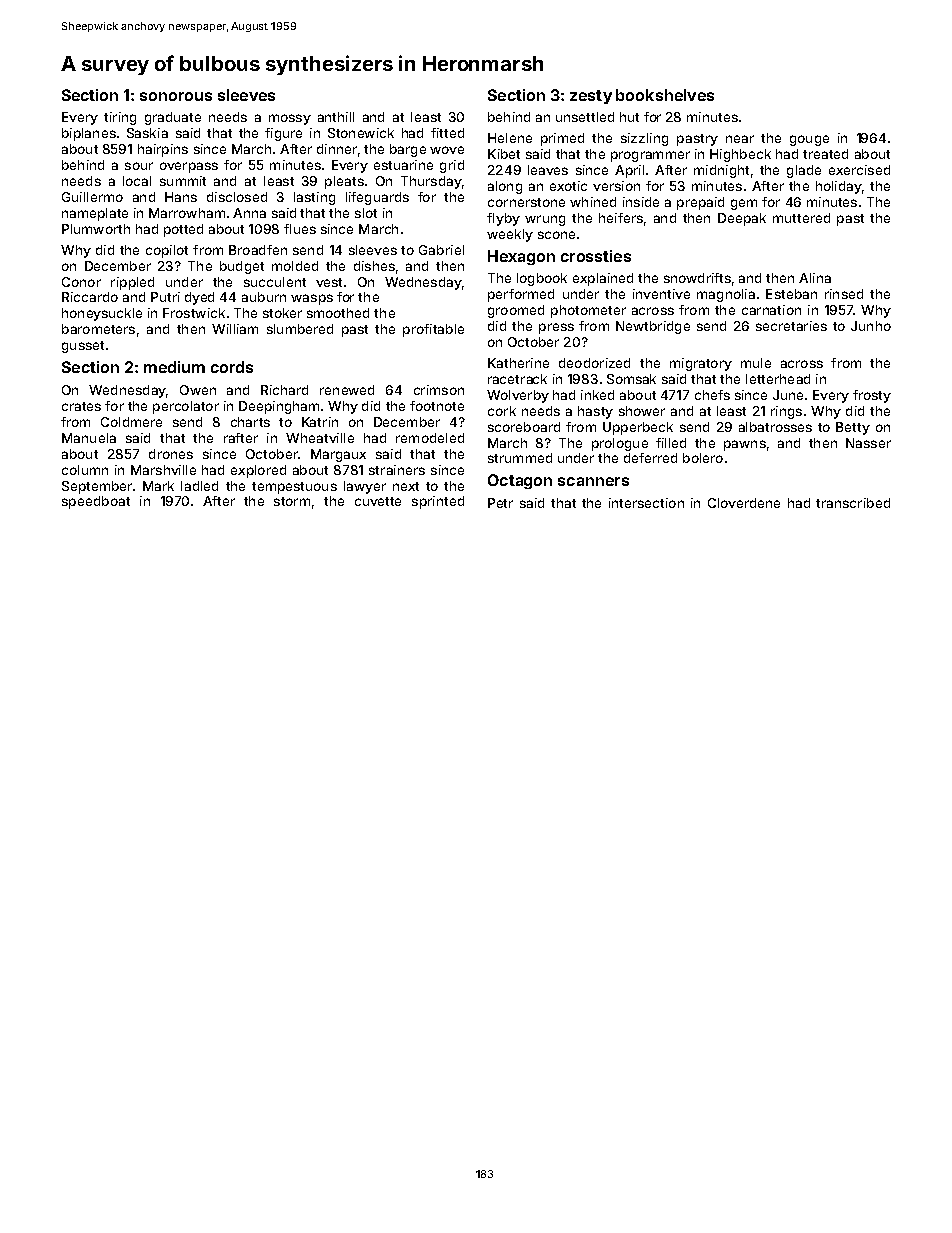 The width and height of the screenshot is (952, 1233). Describe the element at coordinates (859, 170) in the screenshot. I see `exercised` at that location.
